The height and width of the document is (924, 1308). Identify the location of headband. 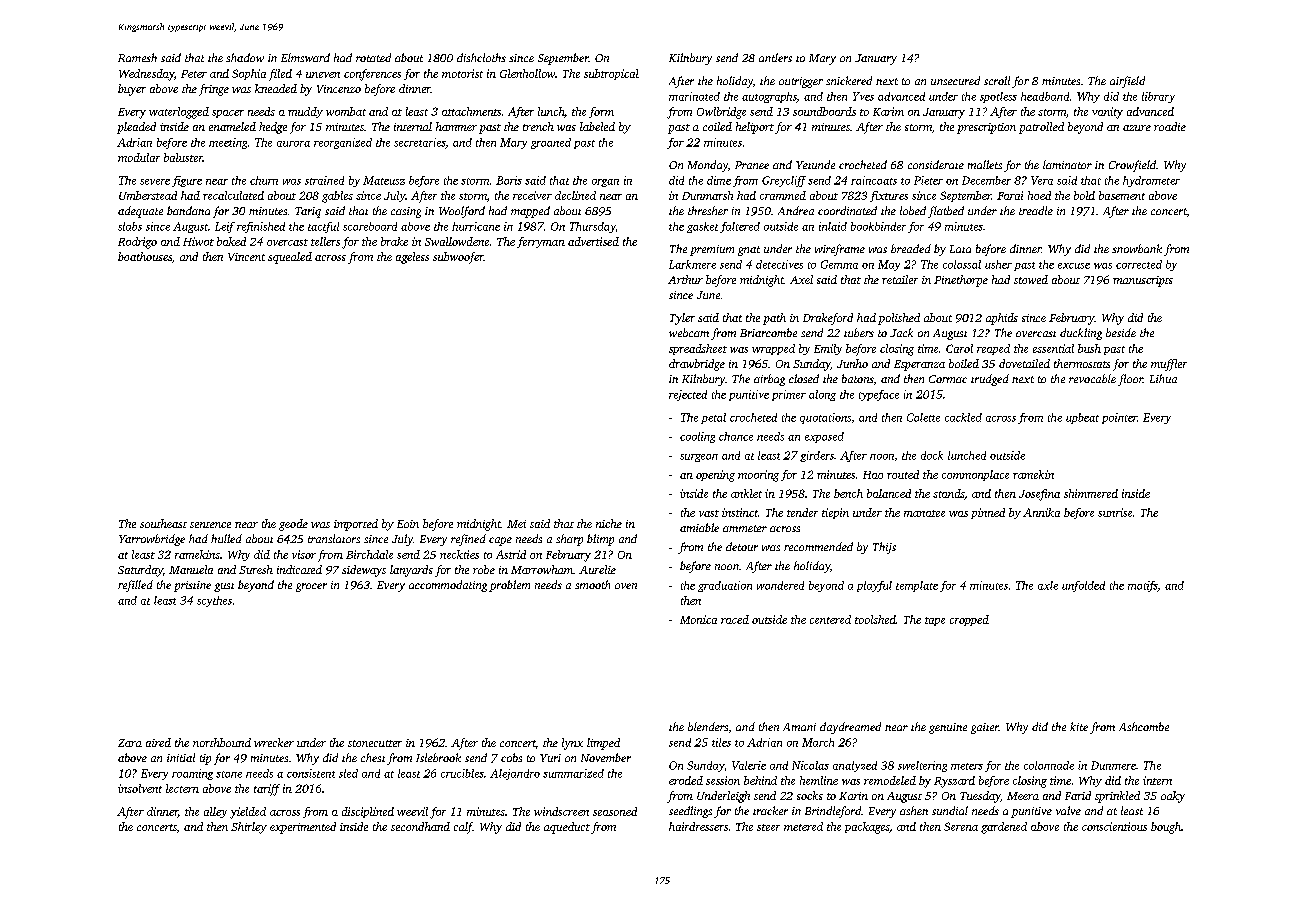
(1045, 96).
